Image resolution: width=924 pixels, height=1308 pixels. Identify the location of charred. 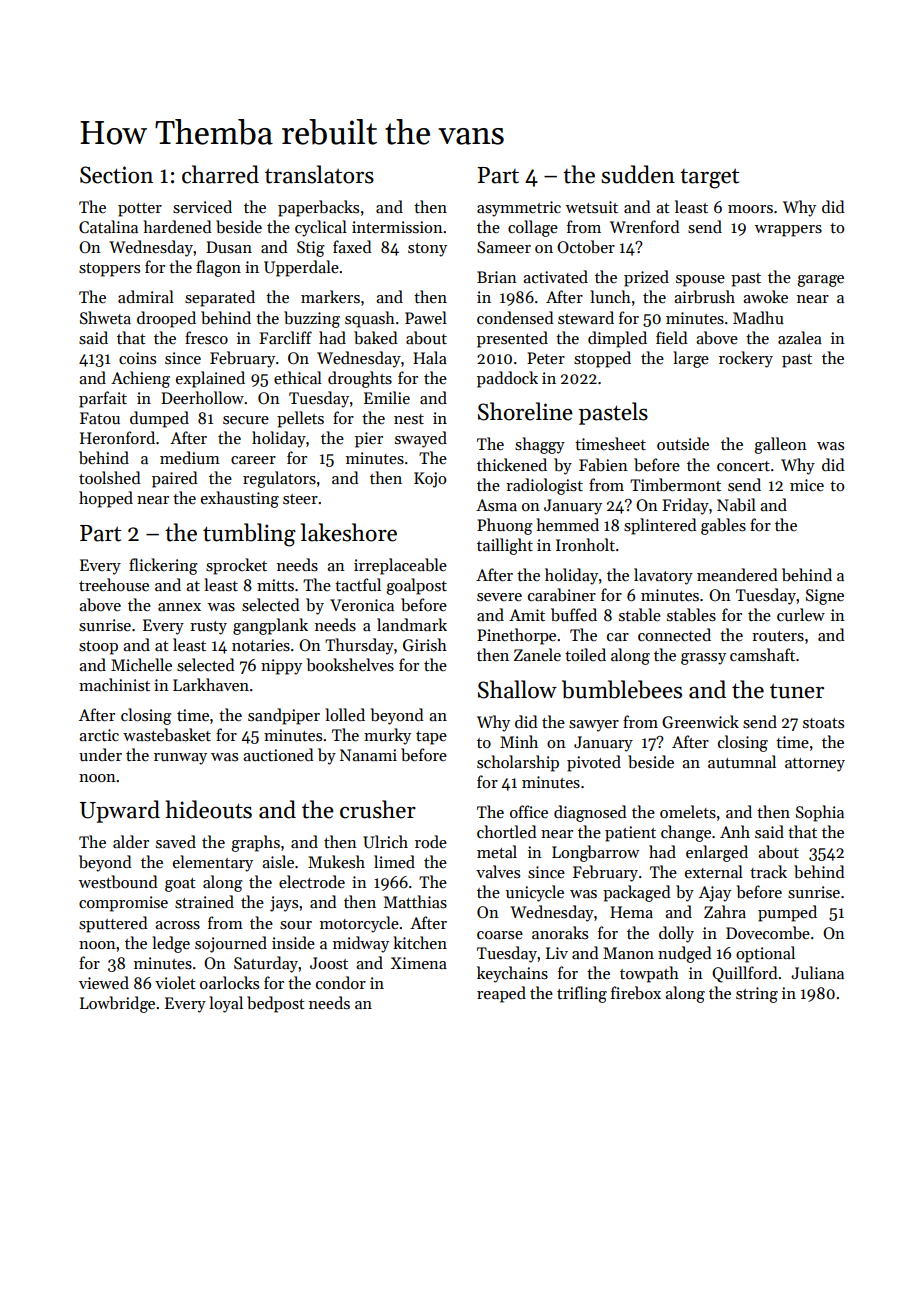
(220, 174).
